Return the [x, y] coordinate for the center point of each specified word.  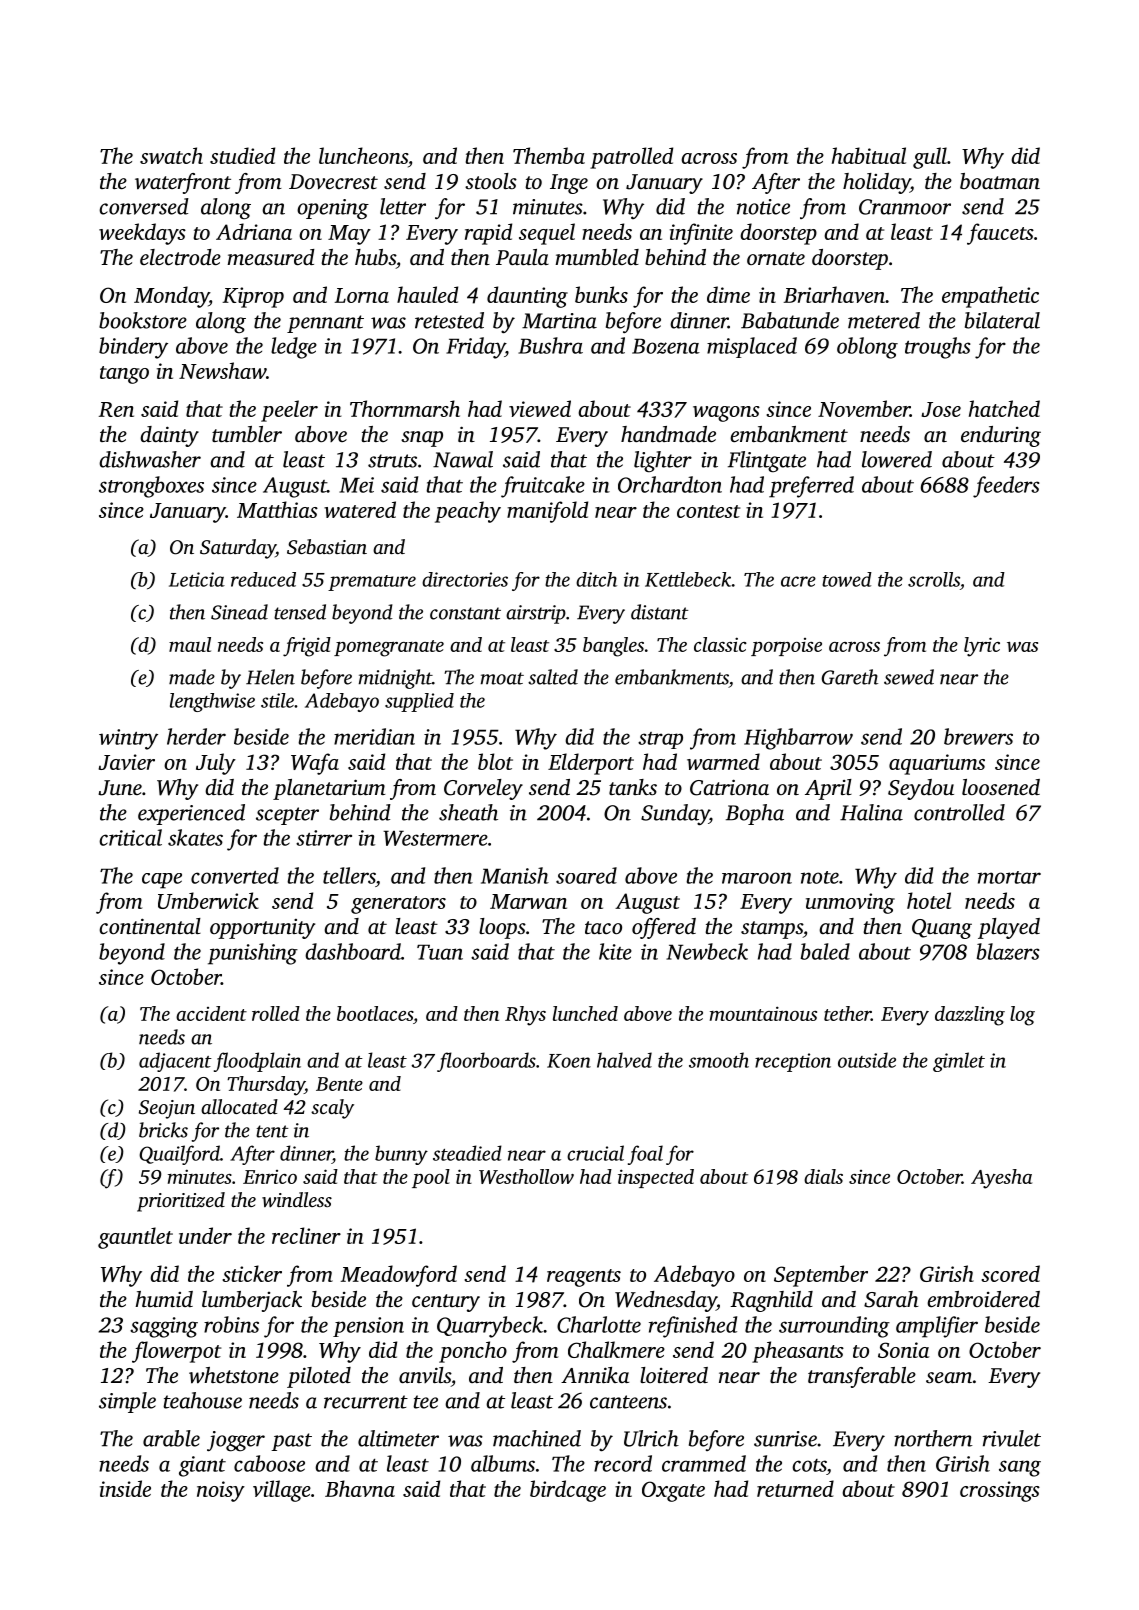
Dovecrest [333, 182]
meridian [374, 736]
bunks [601, 294]
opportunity [262, 929]
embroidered [983, 1299]
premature [372, 583]
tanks [633, 787]
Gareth [850, 677]
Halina [871, 812]
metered [884, 320]
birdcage [568, 1491]
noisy [221, 1491]
